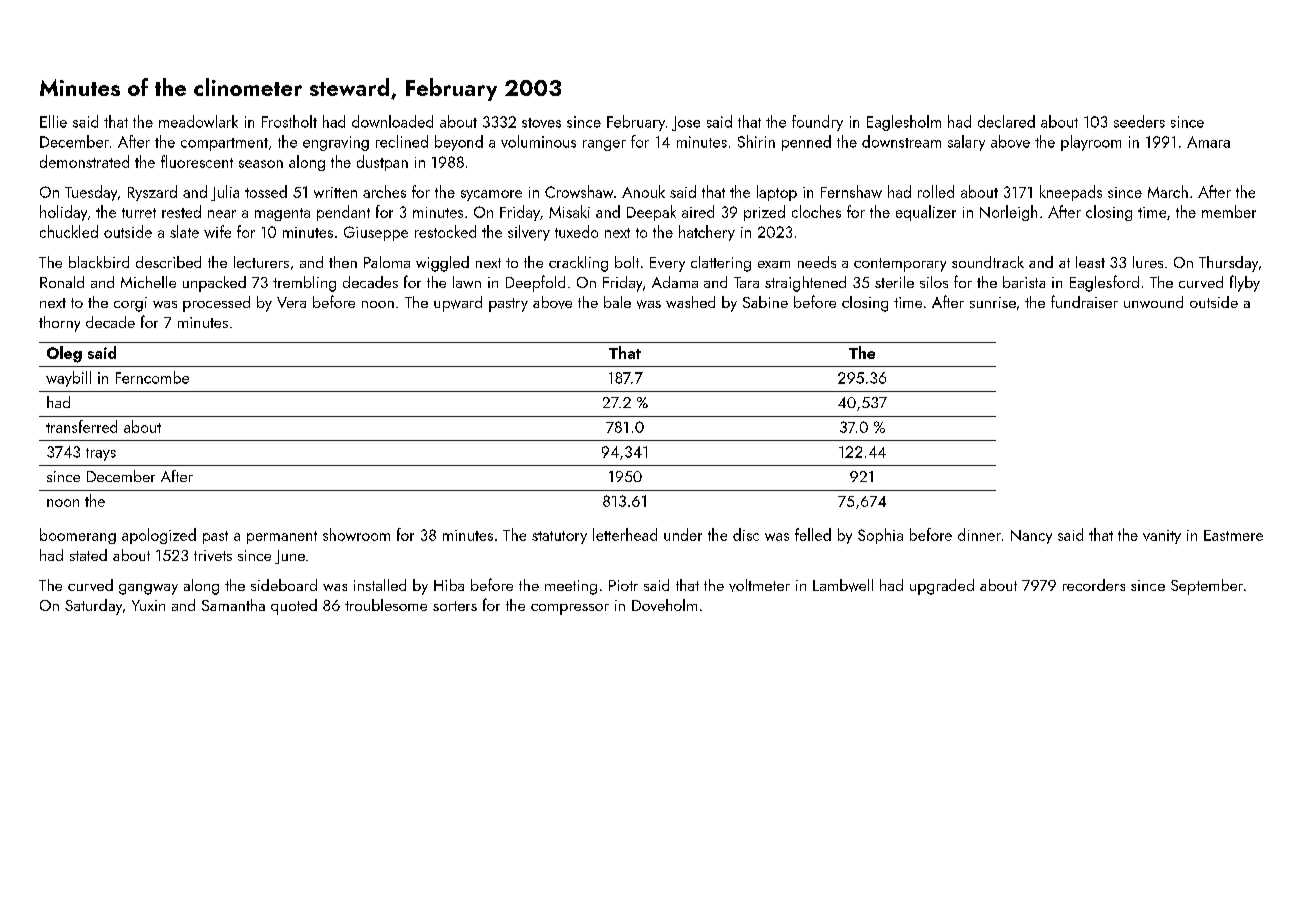 This document has width=1308, height=924. What do you see at coordinates (765, 302) in the document?
I see `Sabine` at bounding box center [765, 302].
